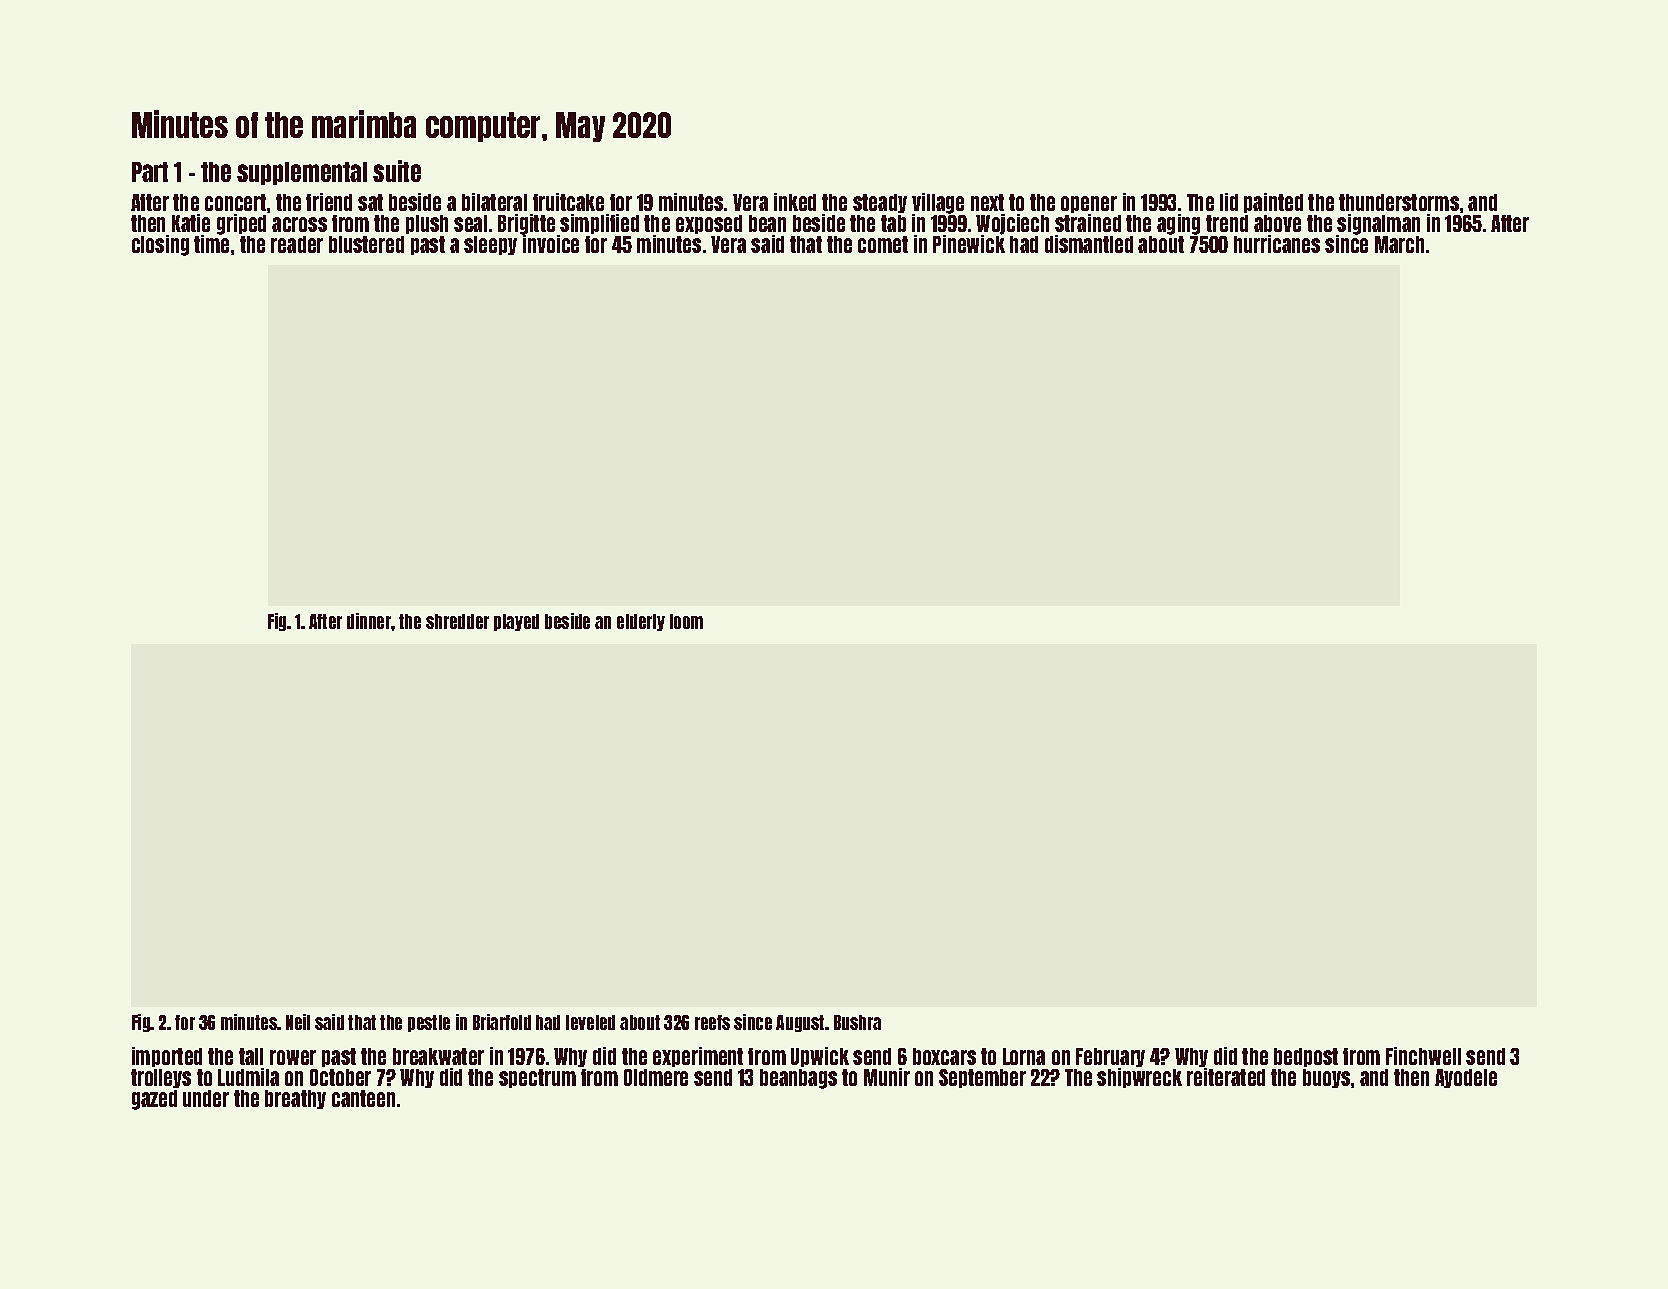  Describe the element at coordinates (969, 244) in the screenshot. I see `Pinewick` at that location.
